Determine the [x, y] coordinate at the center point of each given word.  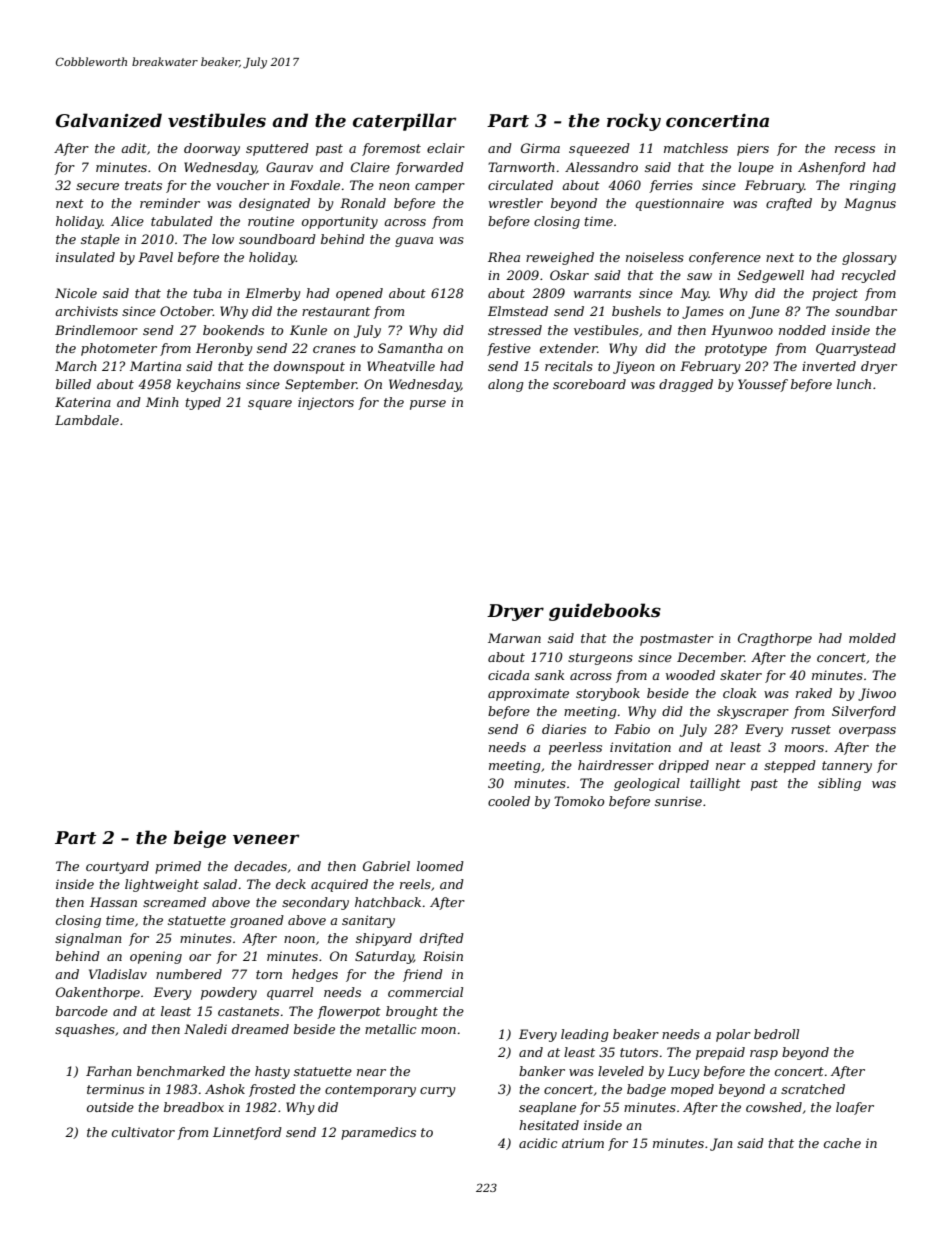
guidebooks [605, 612]
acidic [538, 1143]
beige [200, 839]
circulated [520, 185]
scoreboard [589, 384]
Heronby [224, 349]
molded [872, 638]
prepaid [720, 1053]
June [764, 312]
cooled [509, 801]
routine [271, 221]
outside [110, 1107]
